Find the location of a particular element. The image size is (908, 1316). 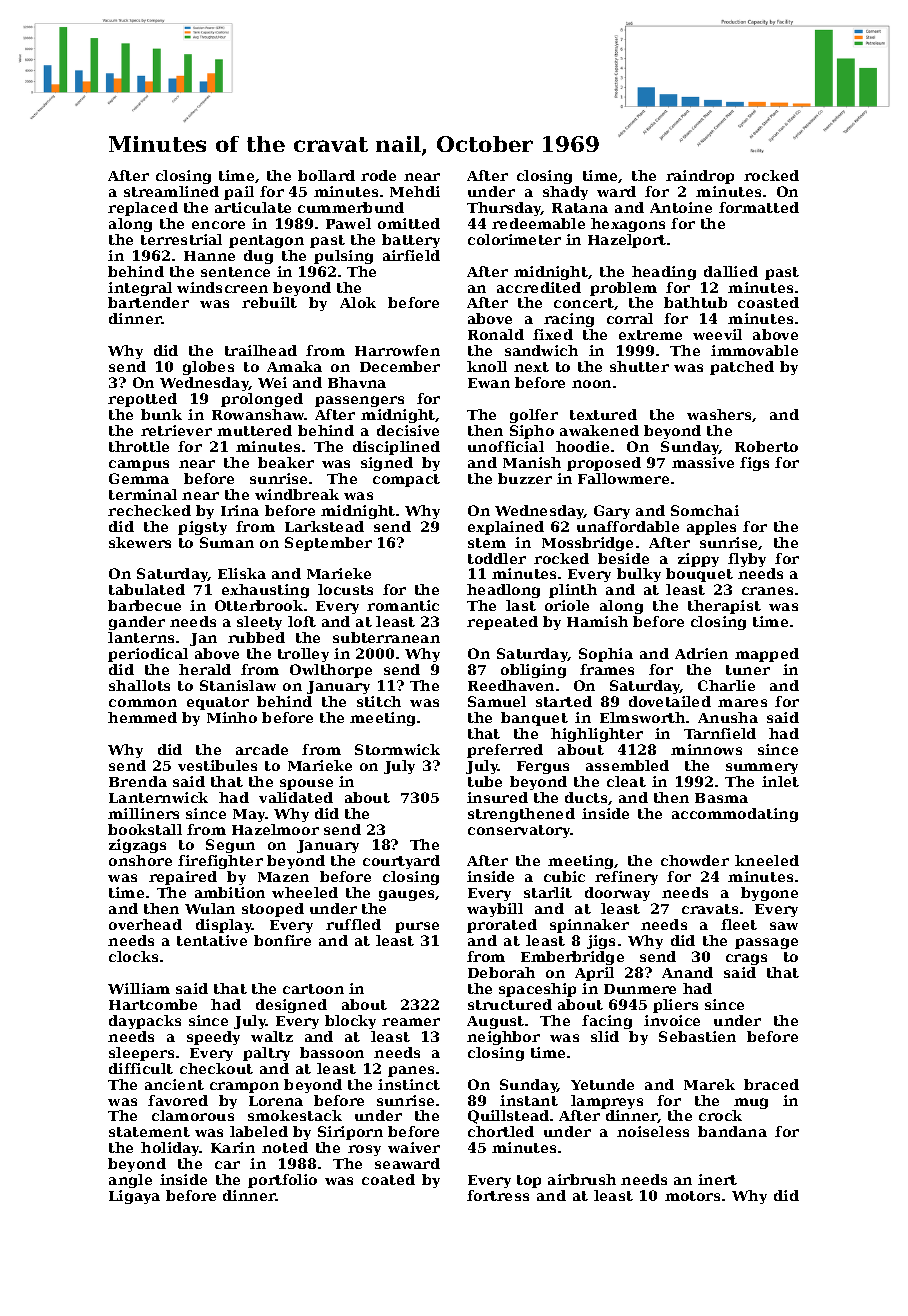

saw is located at coordinates (784, 926).
